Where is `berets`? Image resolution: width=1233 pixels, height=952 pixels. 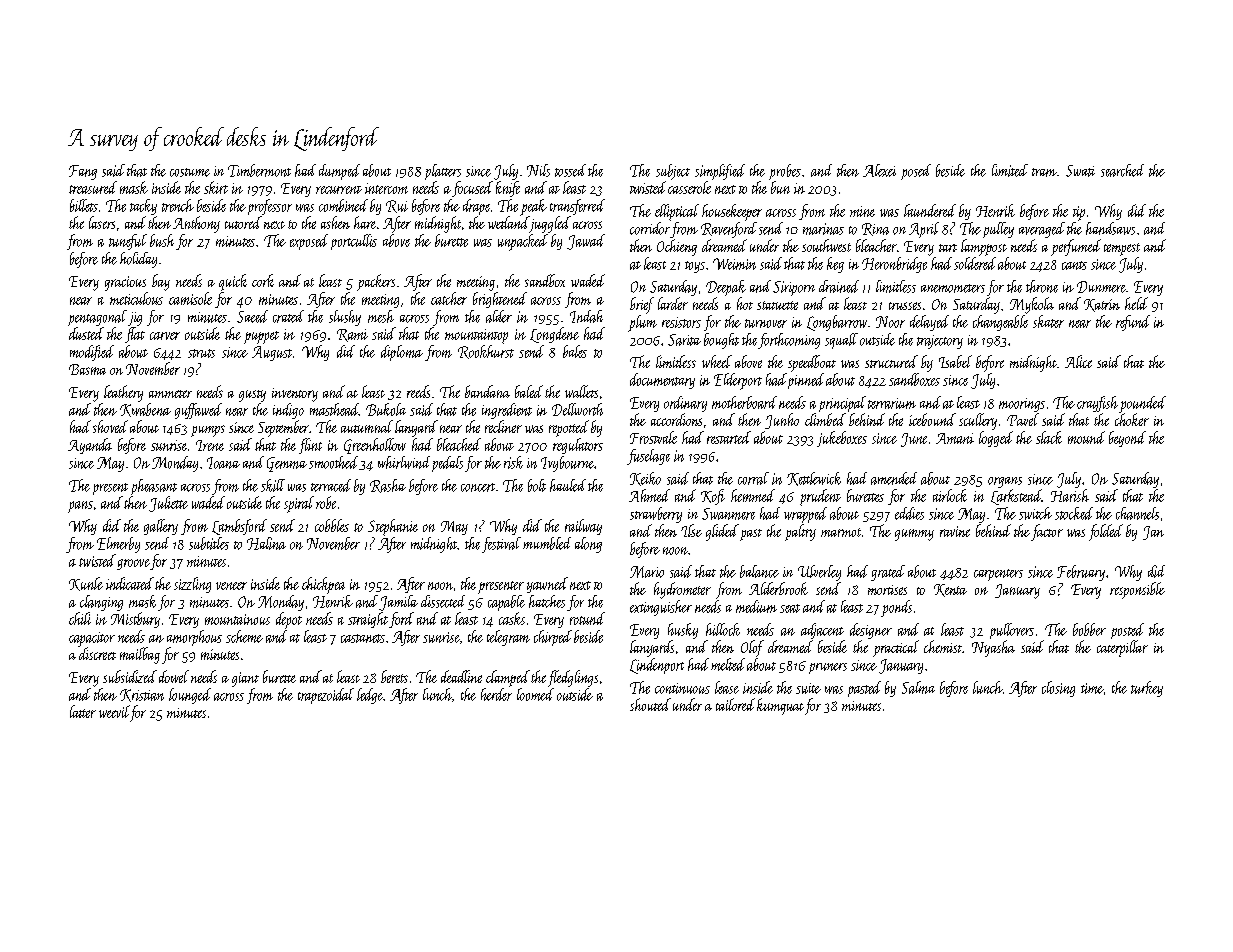
berets is located at coordinates (394, 676).
